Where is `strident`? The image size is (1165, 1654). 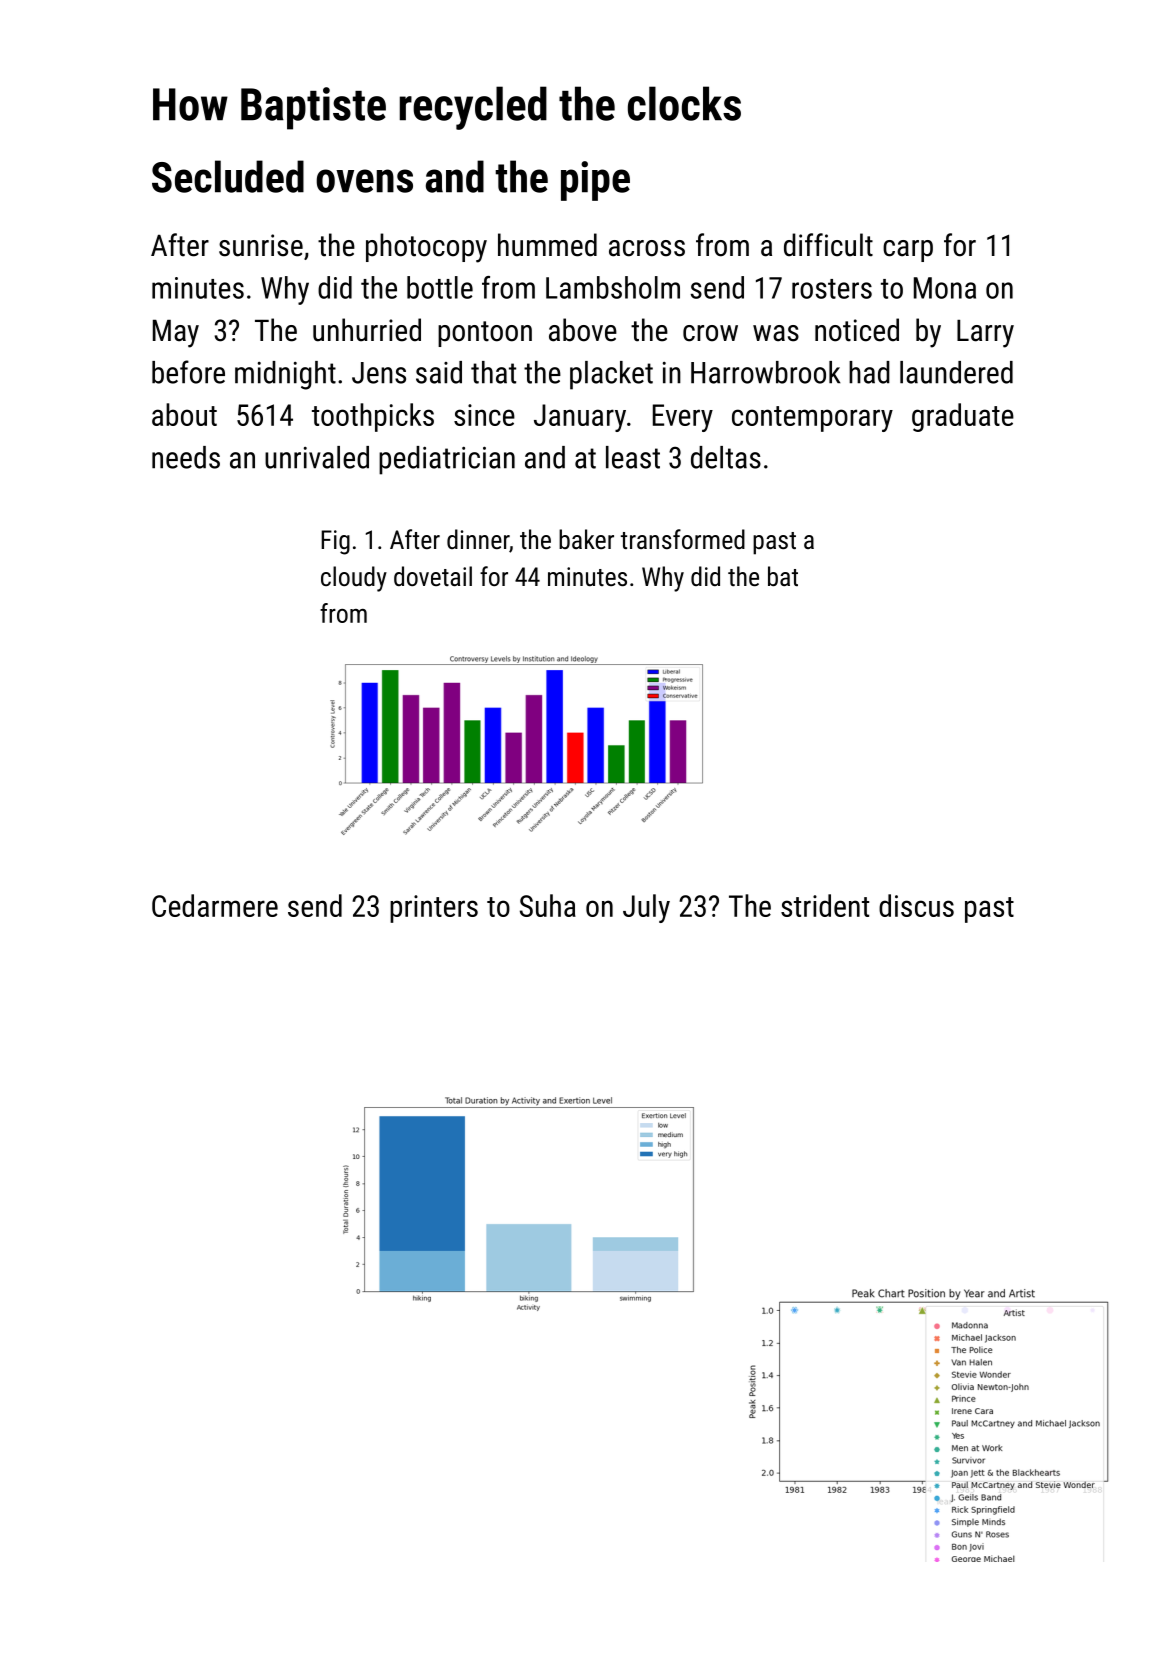
strident is located at coordinates (825, 905).
